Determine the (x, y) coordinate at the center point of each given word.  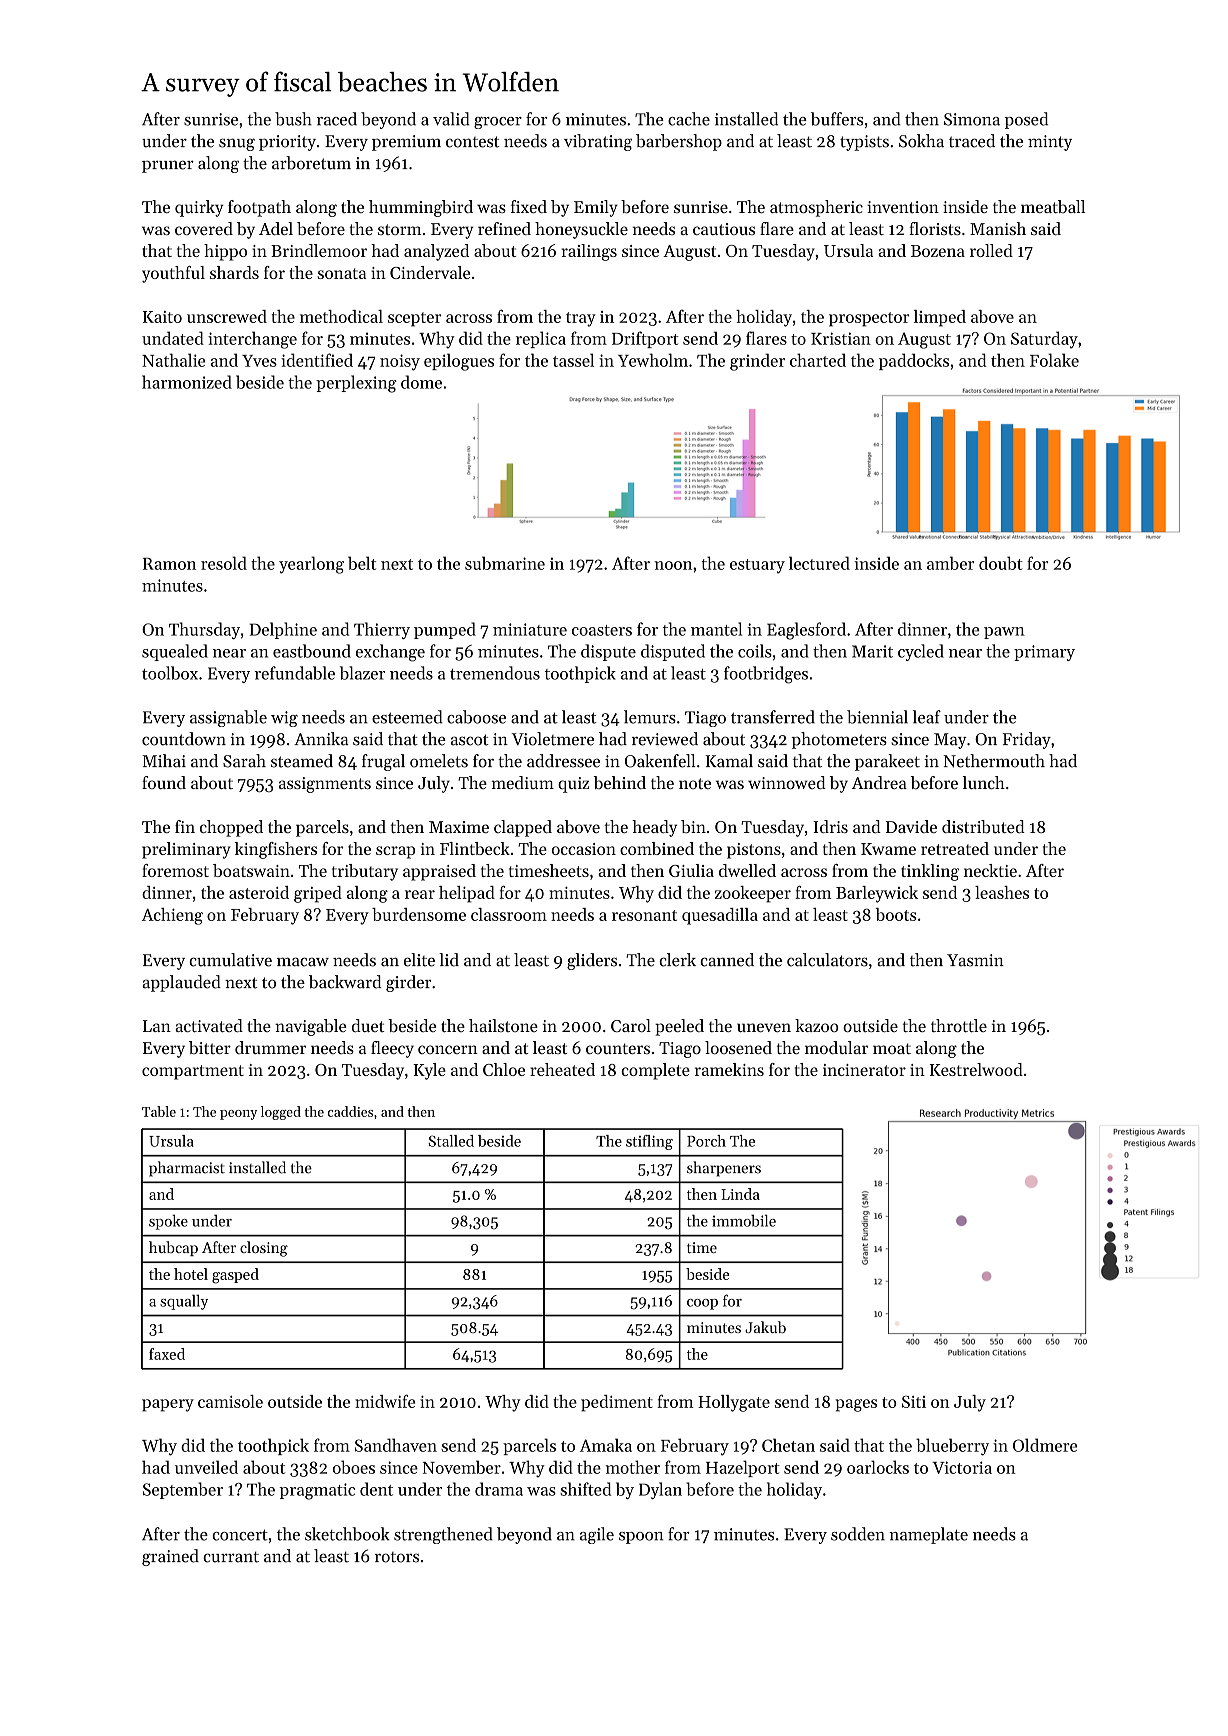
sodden (858, 1534)
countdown (184, 739)
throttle (959, 1025)
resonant (644, 915)
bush (293, 119)
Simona (972, 119)
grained (170, 1557)
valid (451, 119)
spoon (641, 1538)
